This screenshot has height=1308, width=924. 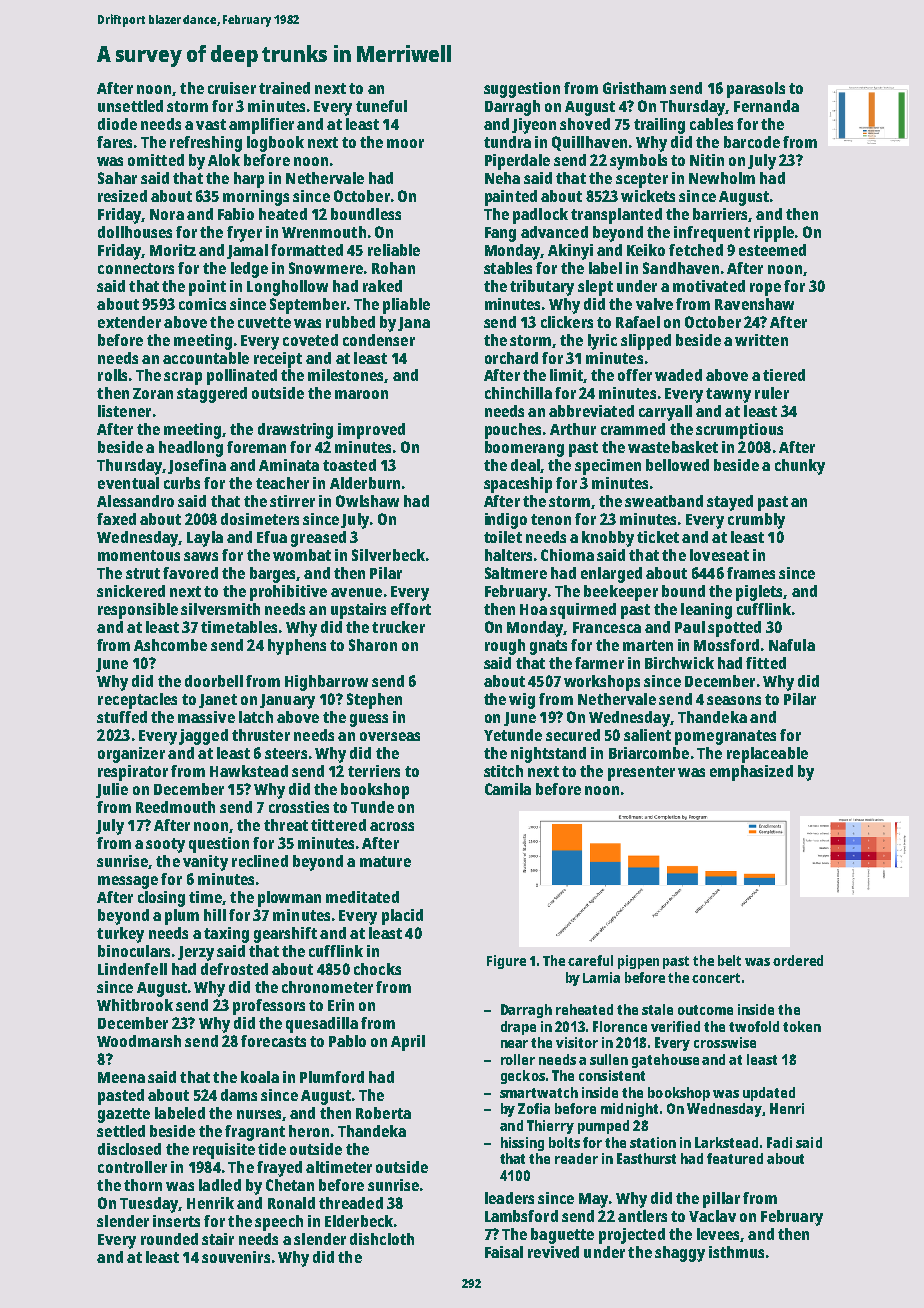 I want to click on moor, so click(x=405, y=143).
